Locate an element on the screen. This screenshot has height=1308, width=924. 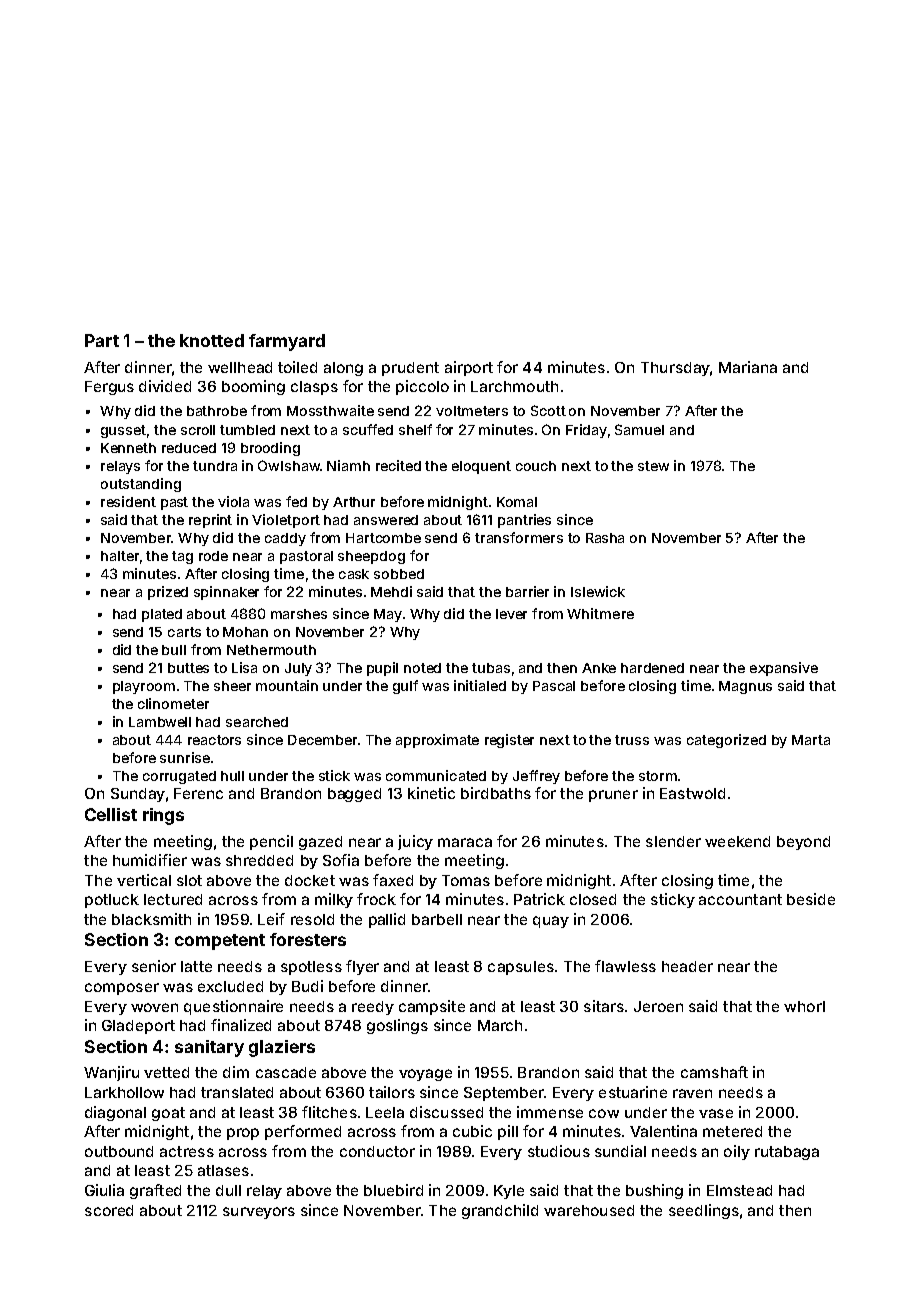
metered is located at coordinates (732, 1131).
